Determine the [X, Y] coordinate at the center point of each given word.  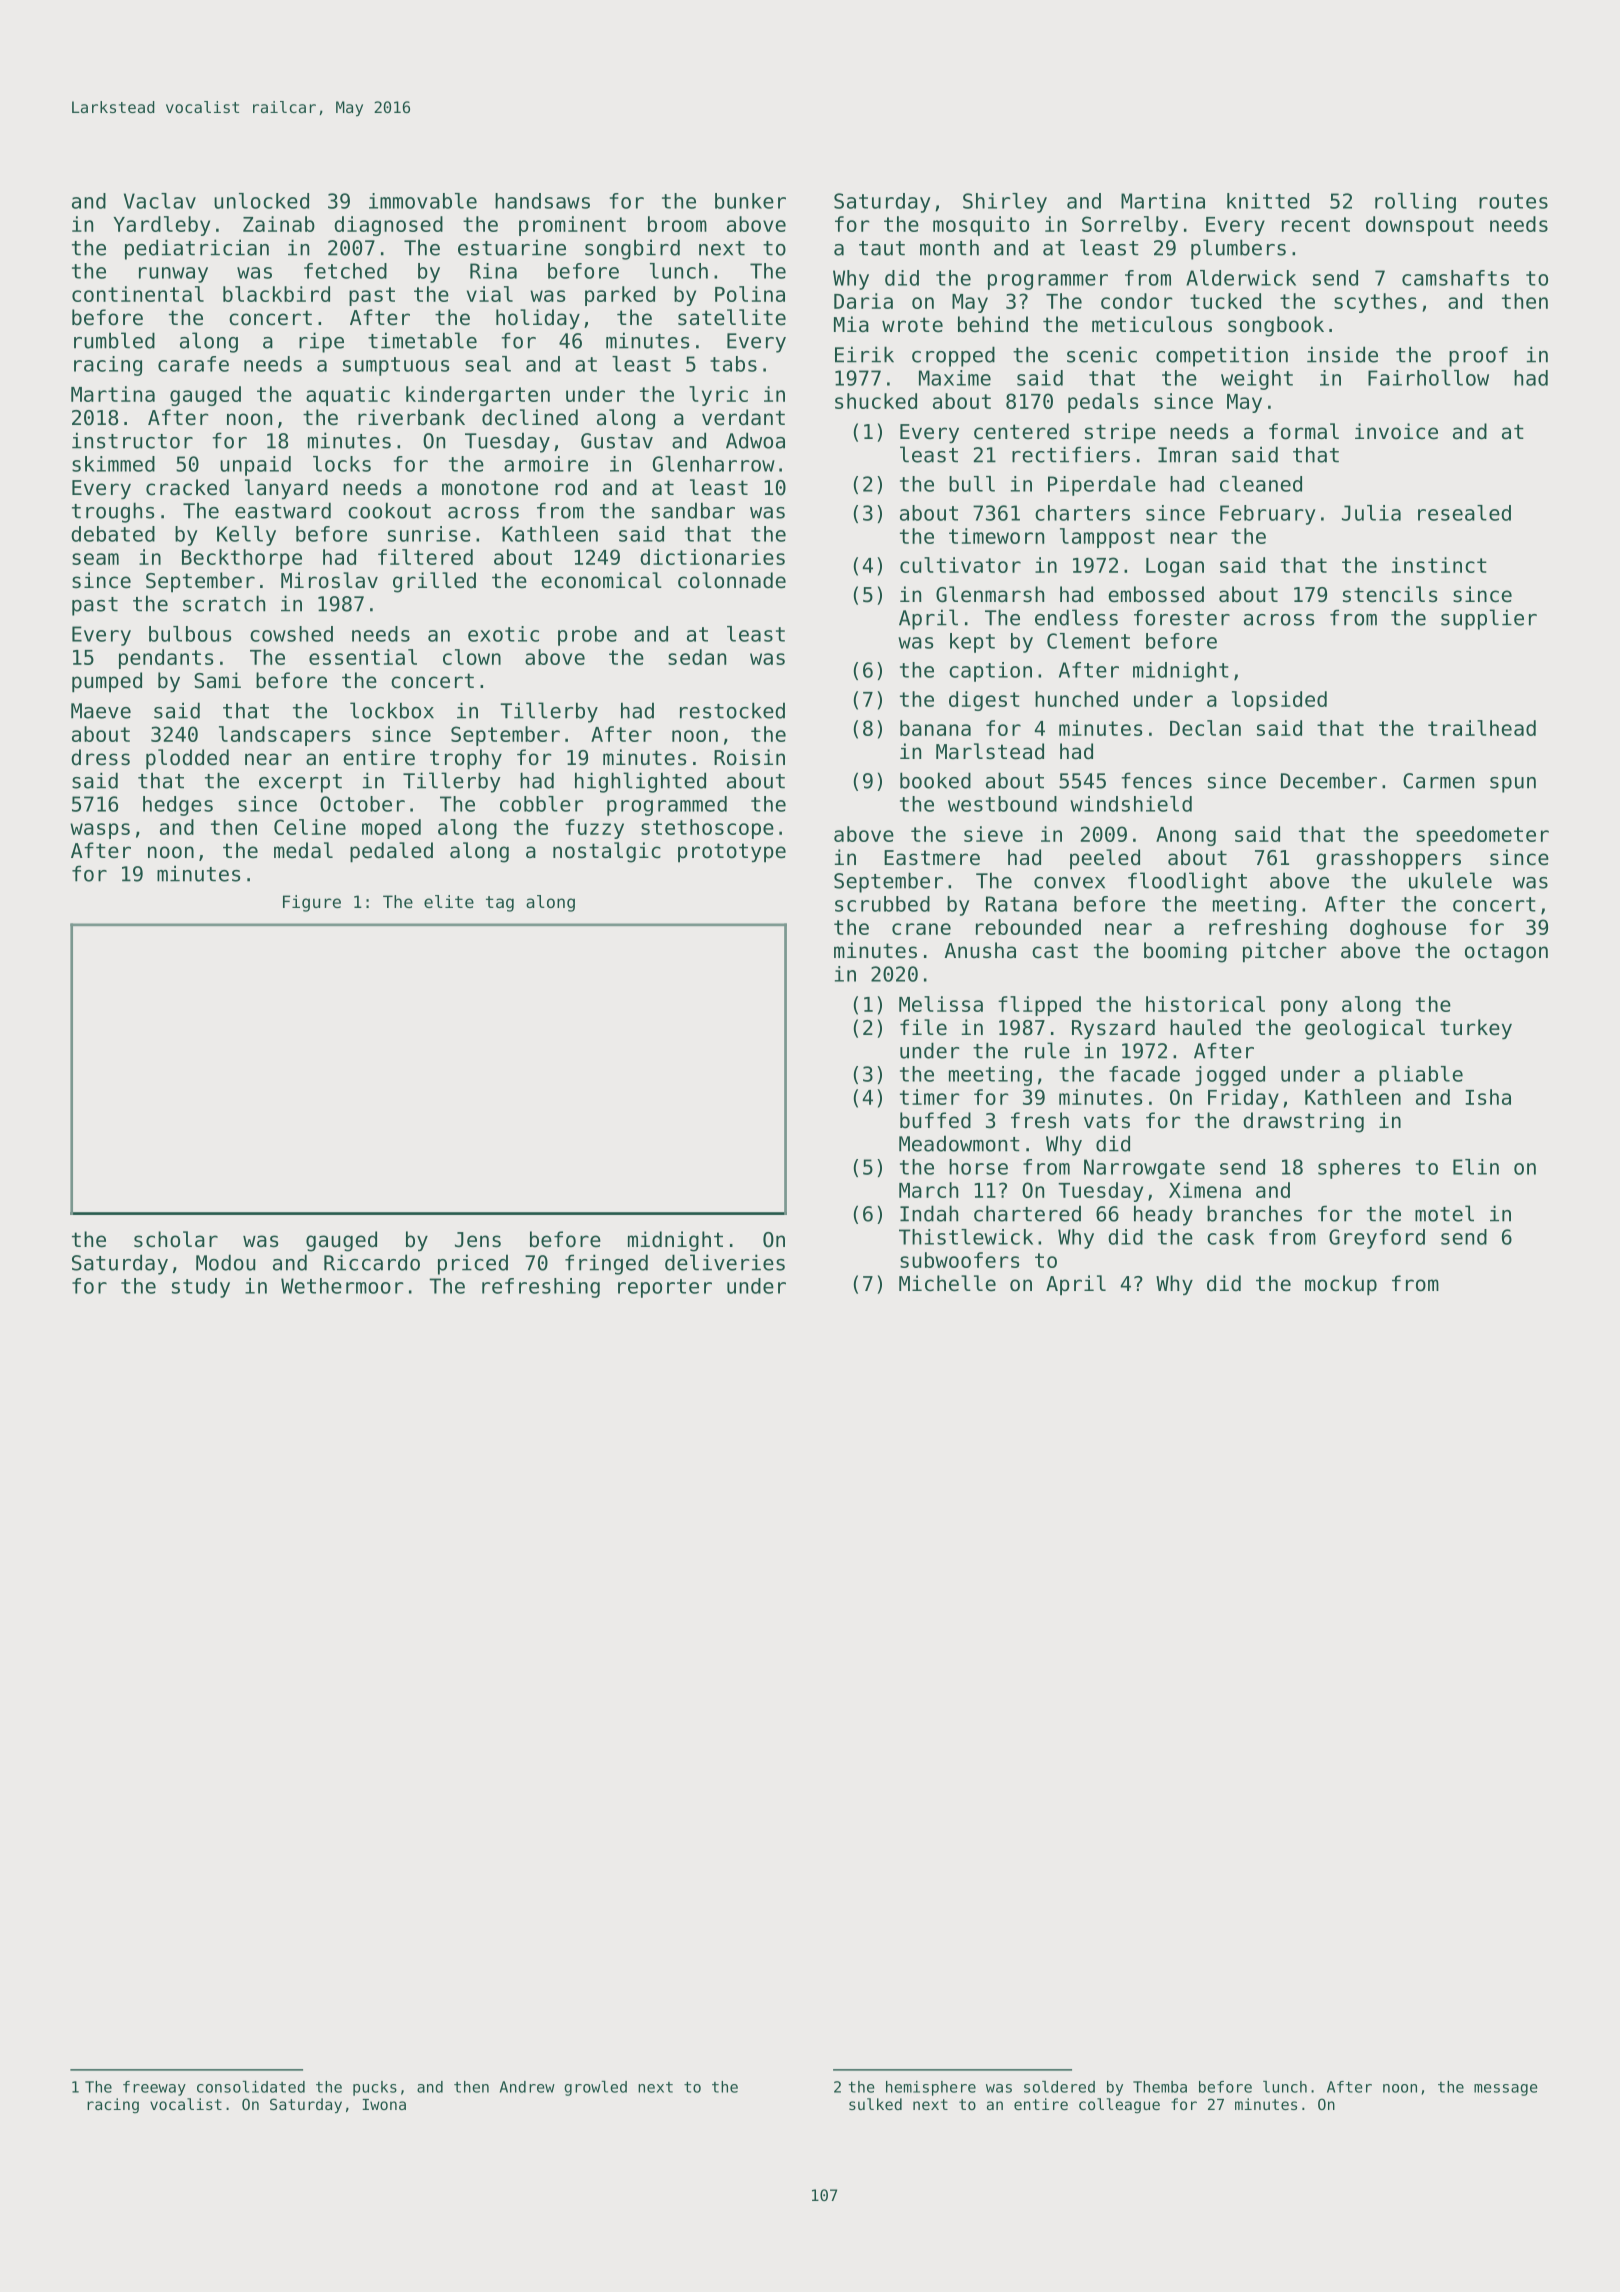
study [201, 1288]
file [923, 1027]
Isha [1488, 1097]
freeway [154, 2088]
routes [1513, 201]
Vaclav [160, 201]
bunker [750, 201]
